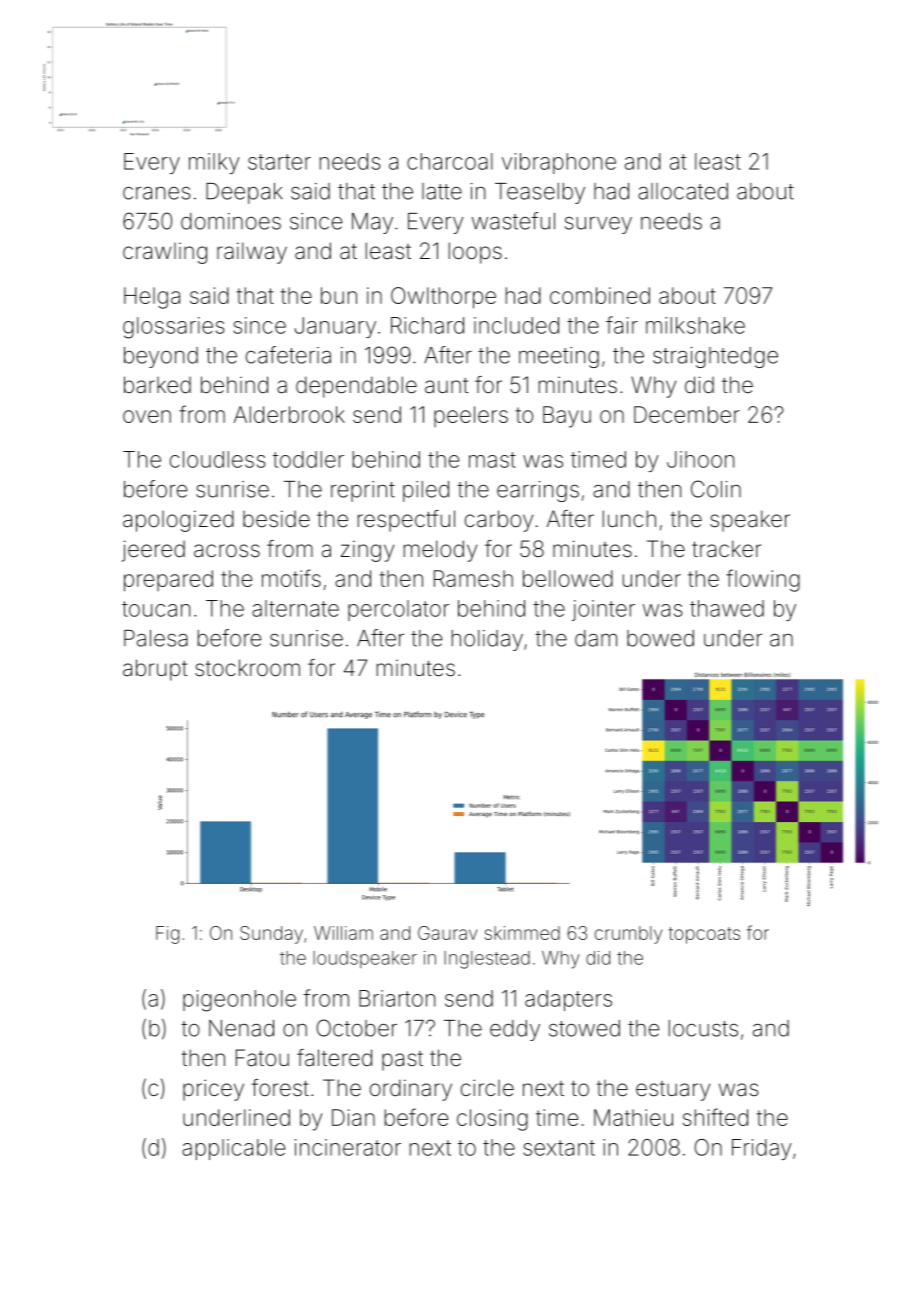 Image resolution: width=924 pixels, height=1311 pixels. What do you see at coordinates (559, 1148) in the screenshot?
I see `sextant` at bounding box center [559, 1148].
